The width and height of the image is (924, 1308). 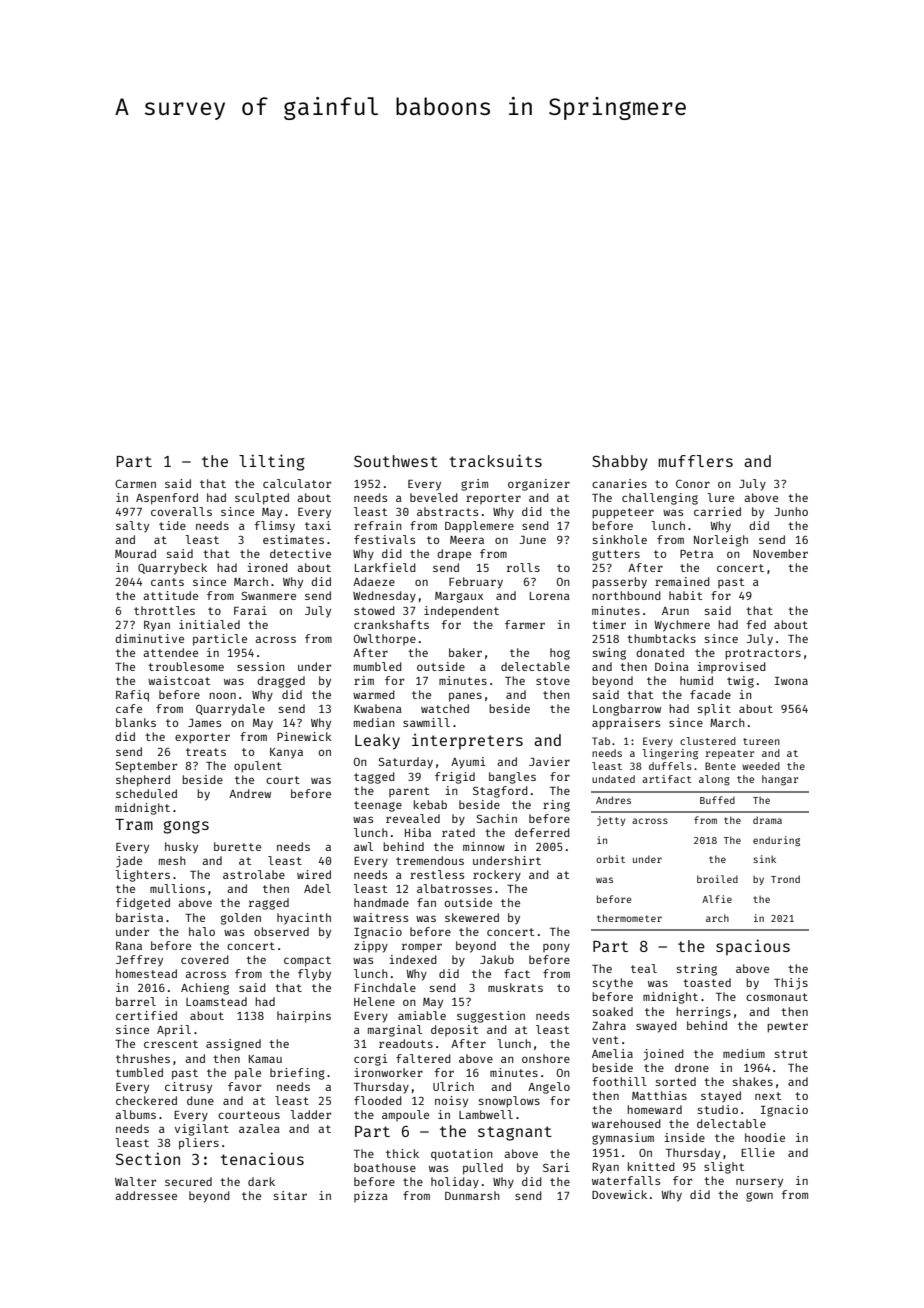 I want to click on Section, so click(x=148, y=1158).
